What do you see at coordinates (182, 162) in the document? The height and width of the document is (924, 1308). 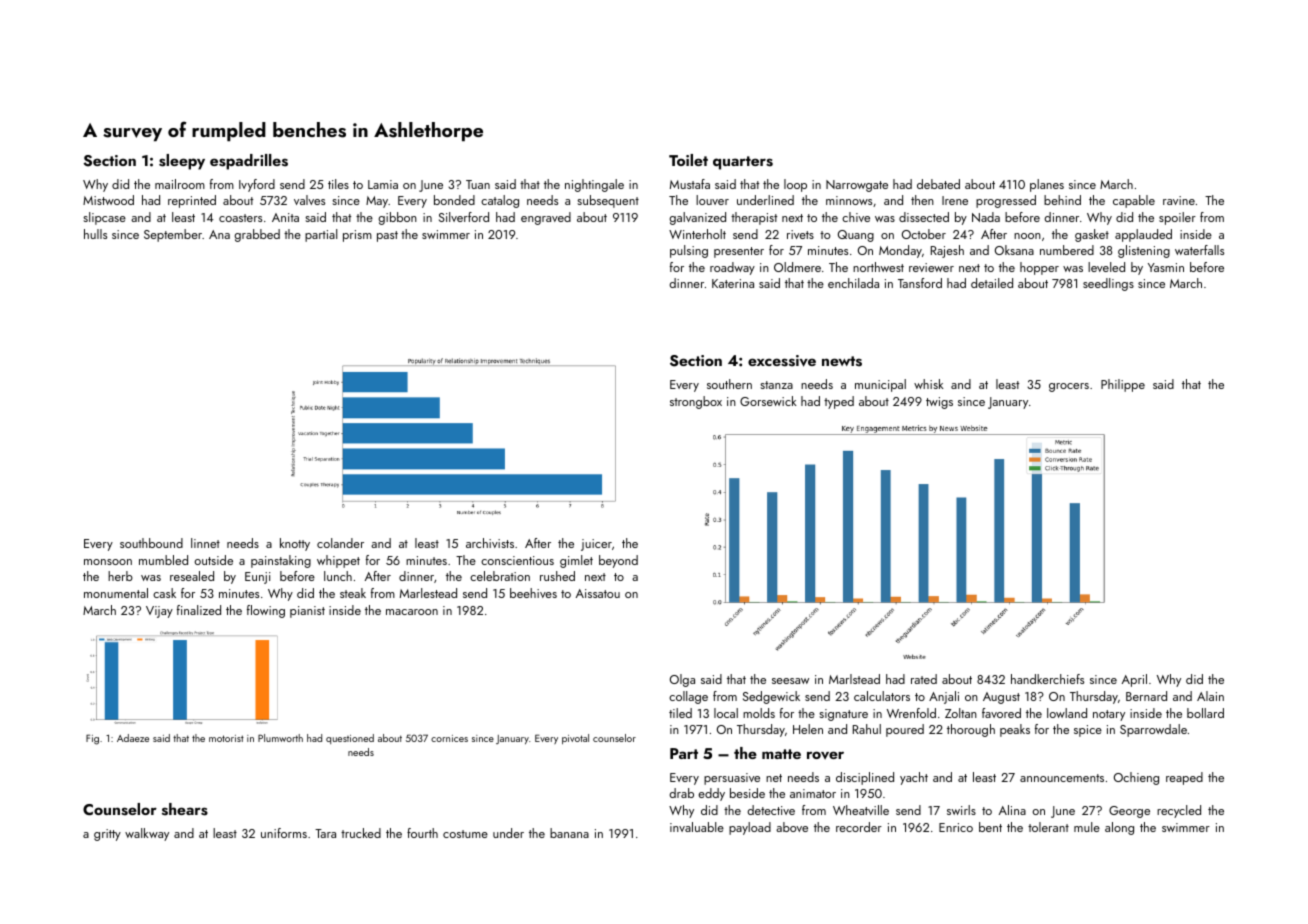 I see `sleepy` at bounding box center [182, 162].
